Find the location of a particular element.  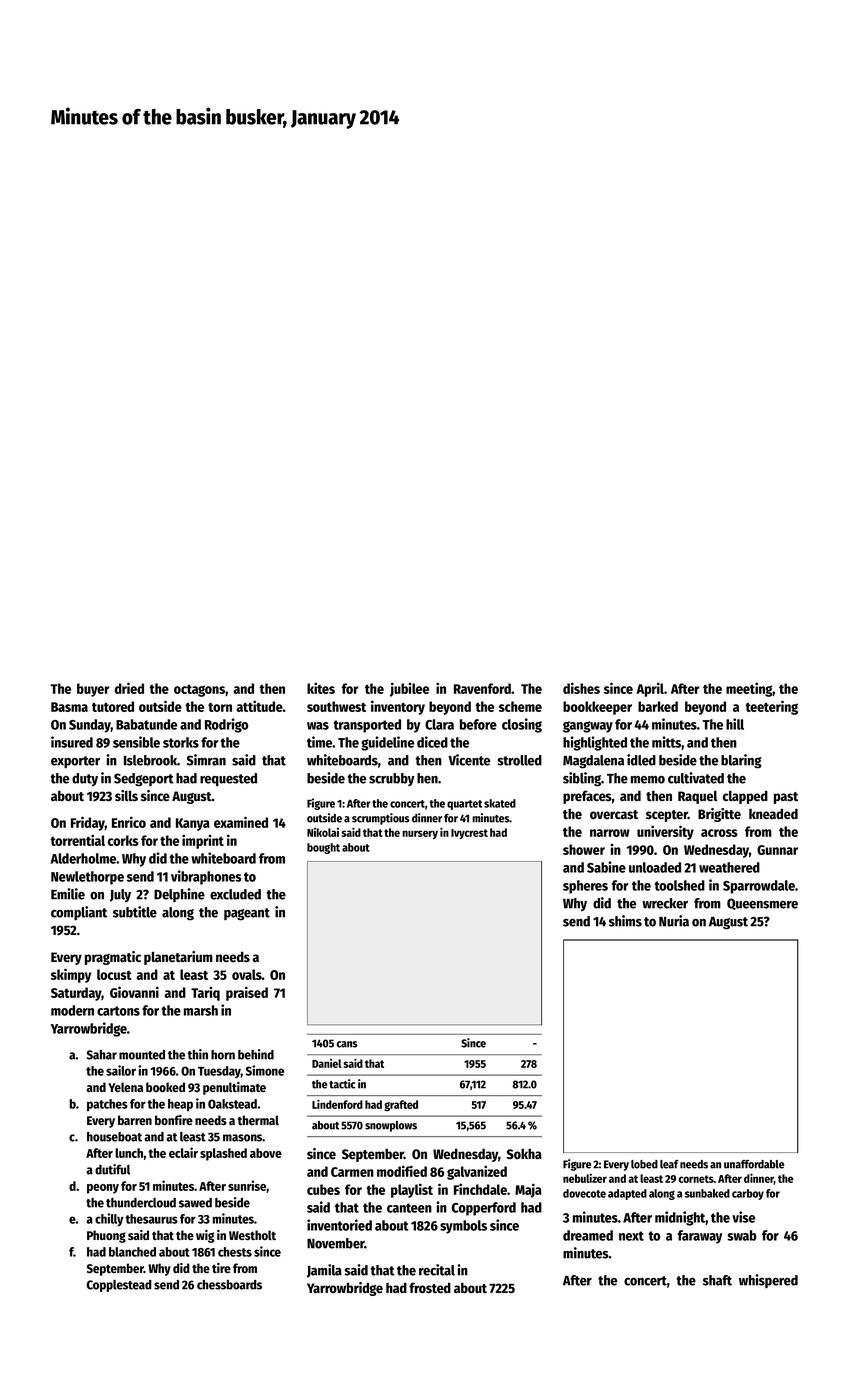

time is located at coordinates (320, 742).
